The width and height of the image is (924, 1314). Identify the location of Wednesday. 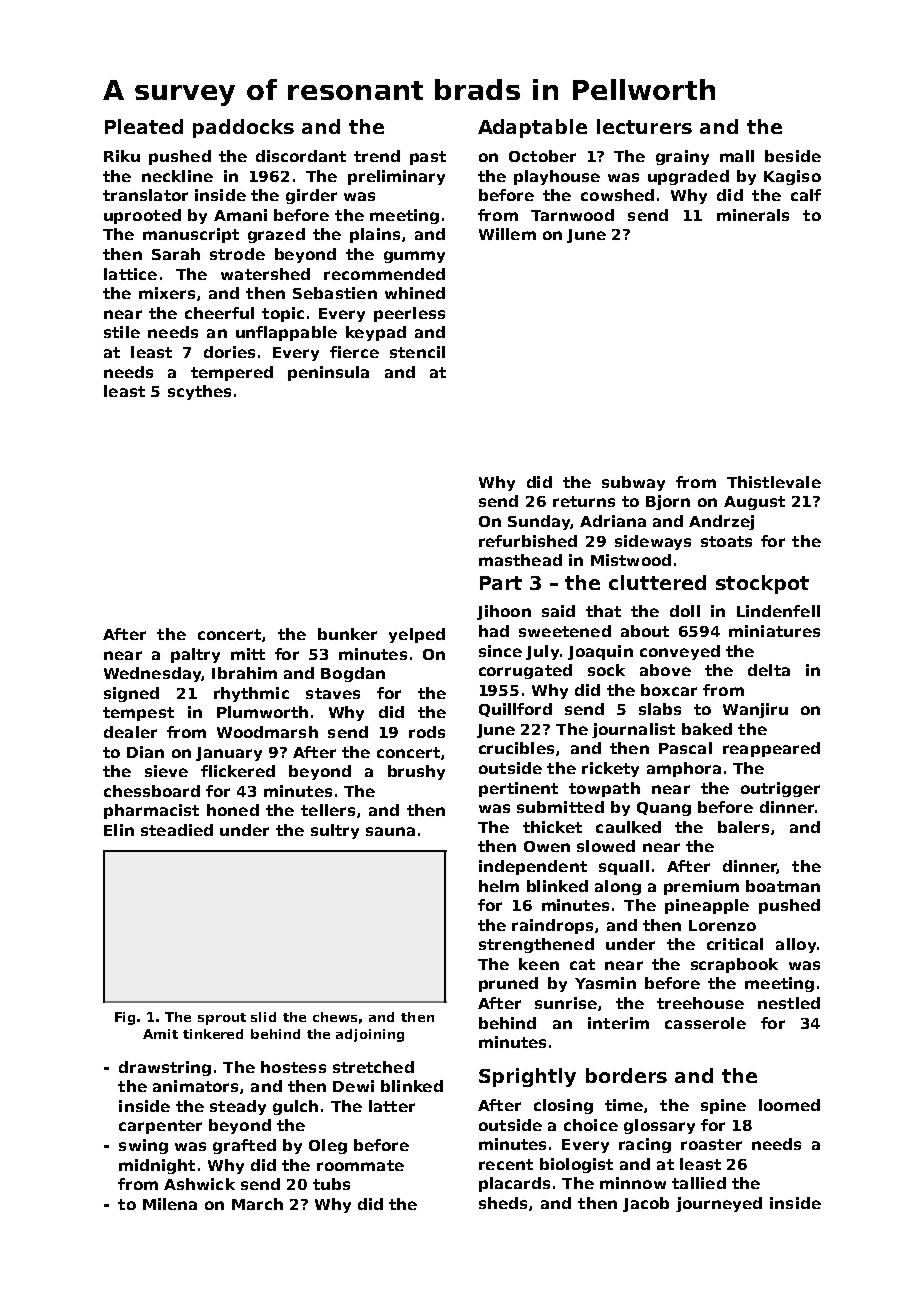
(152, 674).
